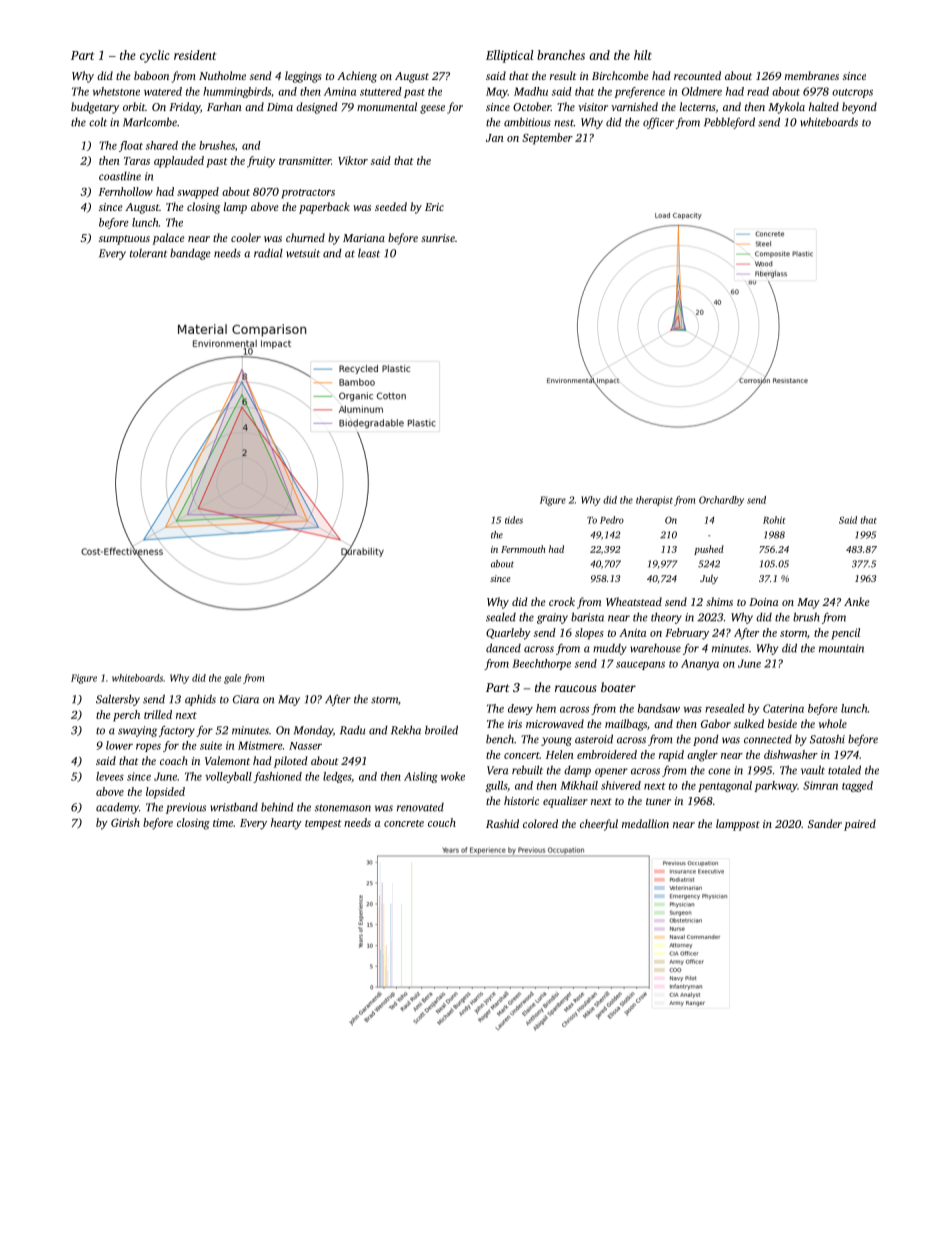  I want to click on colt, so click(98, 122).
